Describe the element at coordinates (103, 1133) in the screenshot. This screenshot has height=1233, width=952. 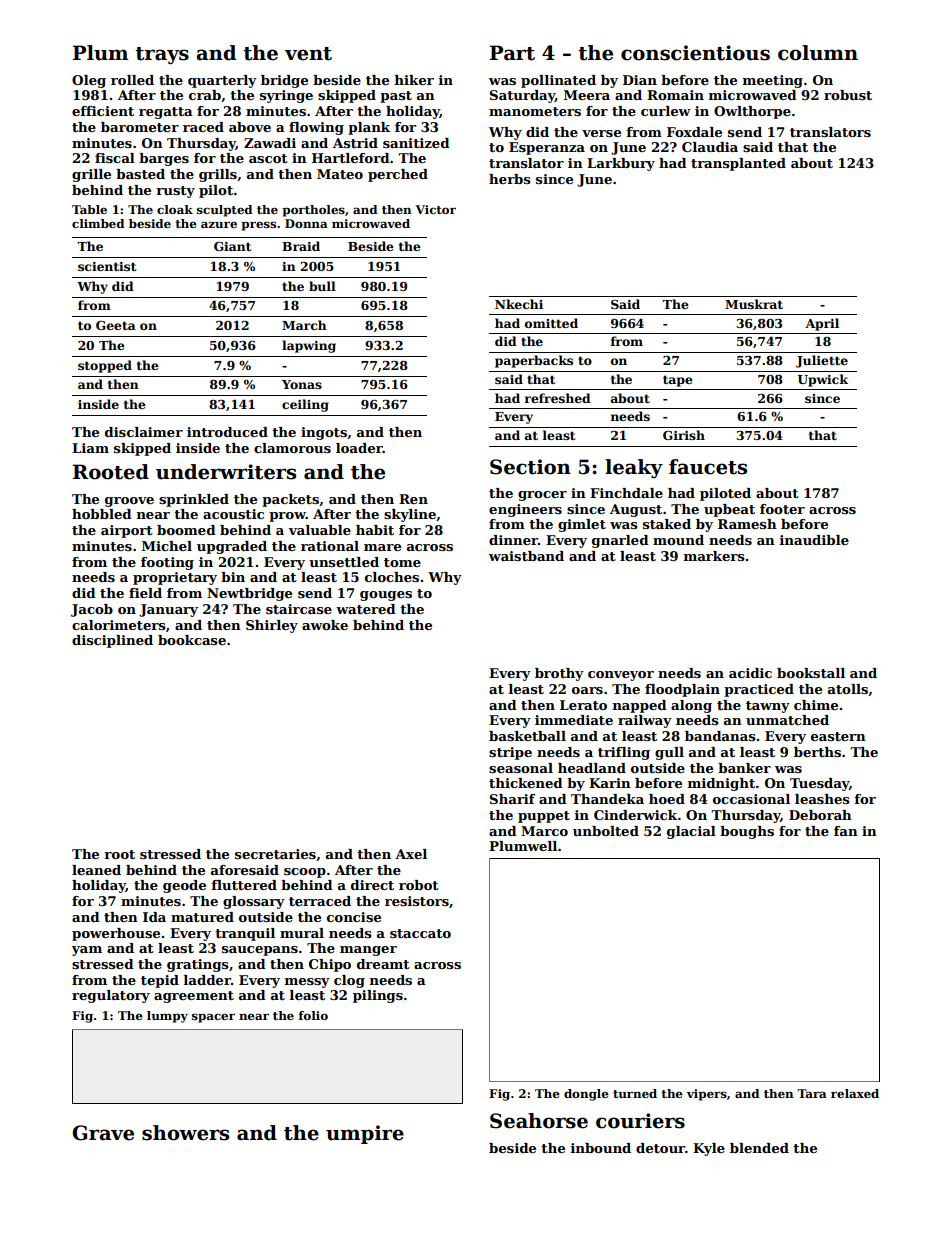
I see `Grave` at that location.
